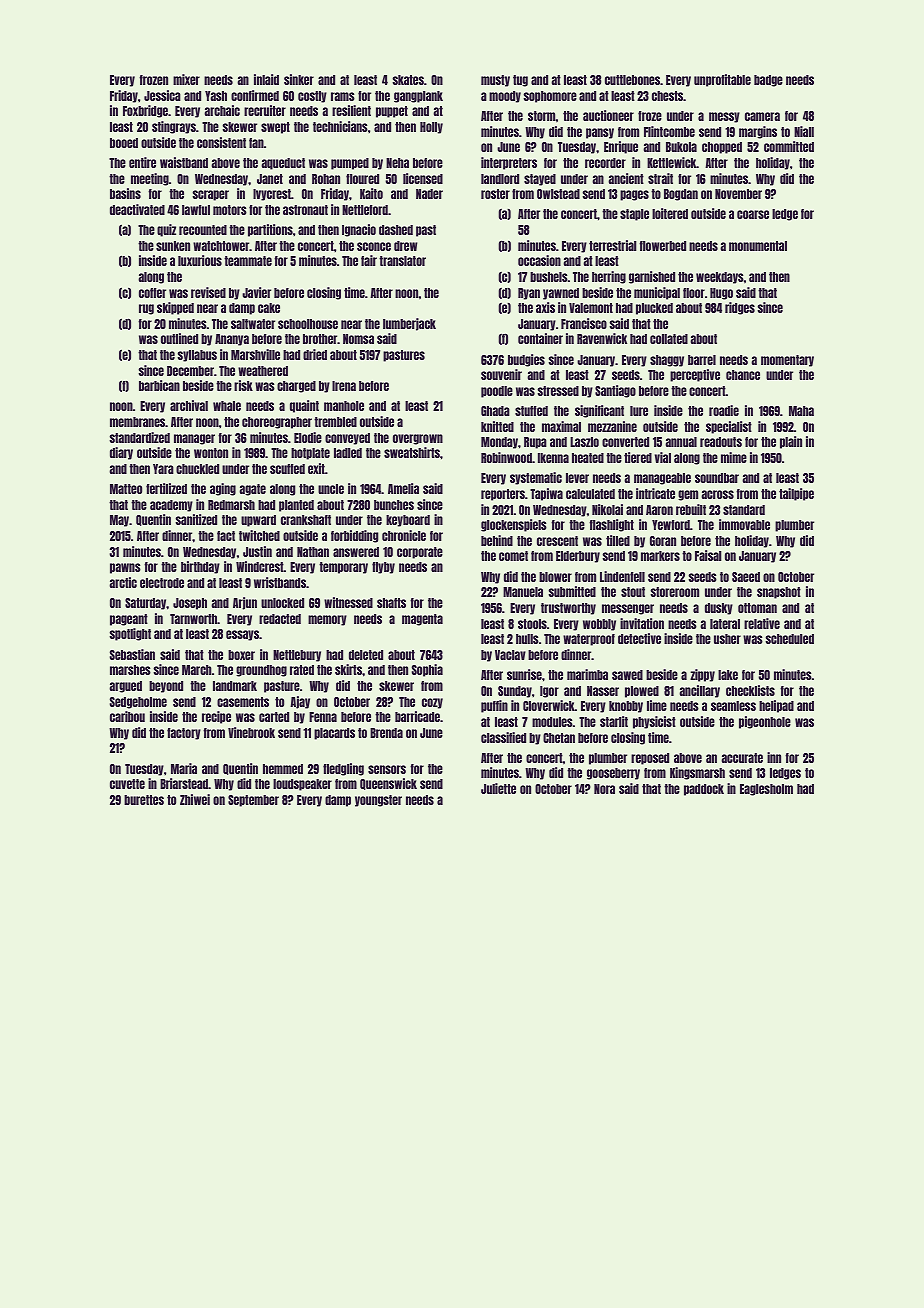 This screenshot has height=1308, width=924. Describe the element at coordinates (722, 148) in the screenshot. I see `chopped` at that location.
